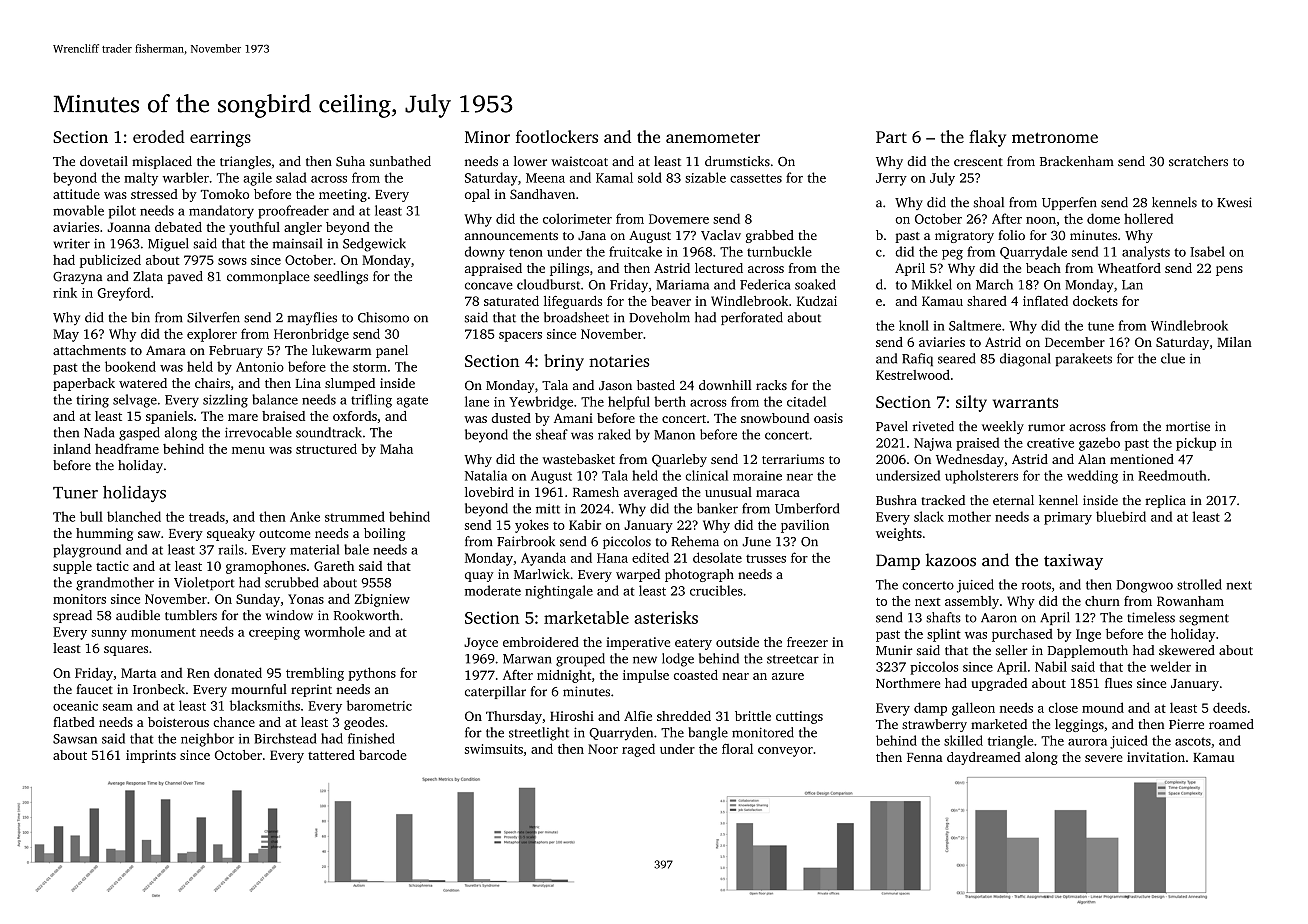 The image size is (1308, 924). What do you see at coordinates (159, 136) in the screenshot?
I see `eroded` at bounding box center [159, 136].
